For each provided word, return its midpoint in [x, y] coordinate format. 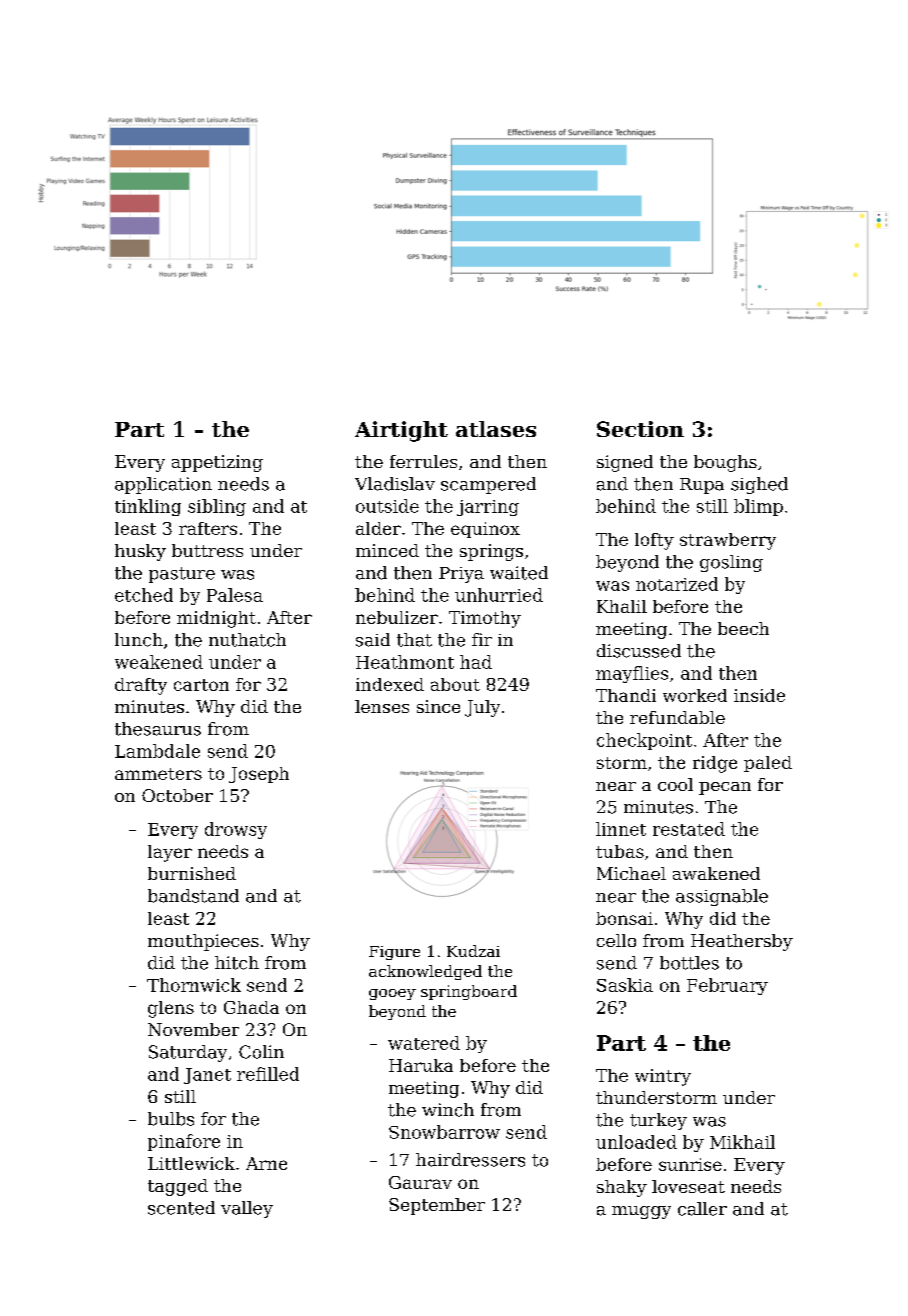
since [438, 706]
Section [640, 429]
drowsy [236, 830]
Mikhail [742, 1142]
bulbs [171, 1119]
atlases [496, 429]
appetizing [217, 463]
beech [743, 628]
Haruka [421, 1065]
